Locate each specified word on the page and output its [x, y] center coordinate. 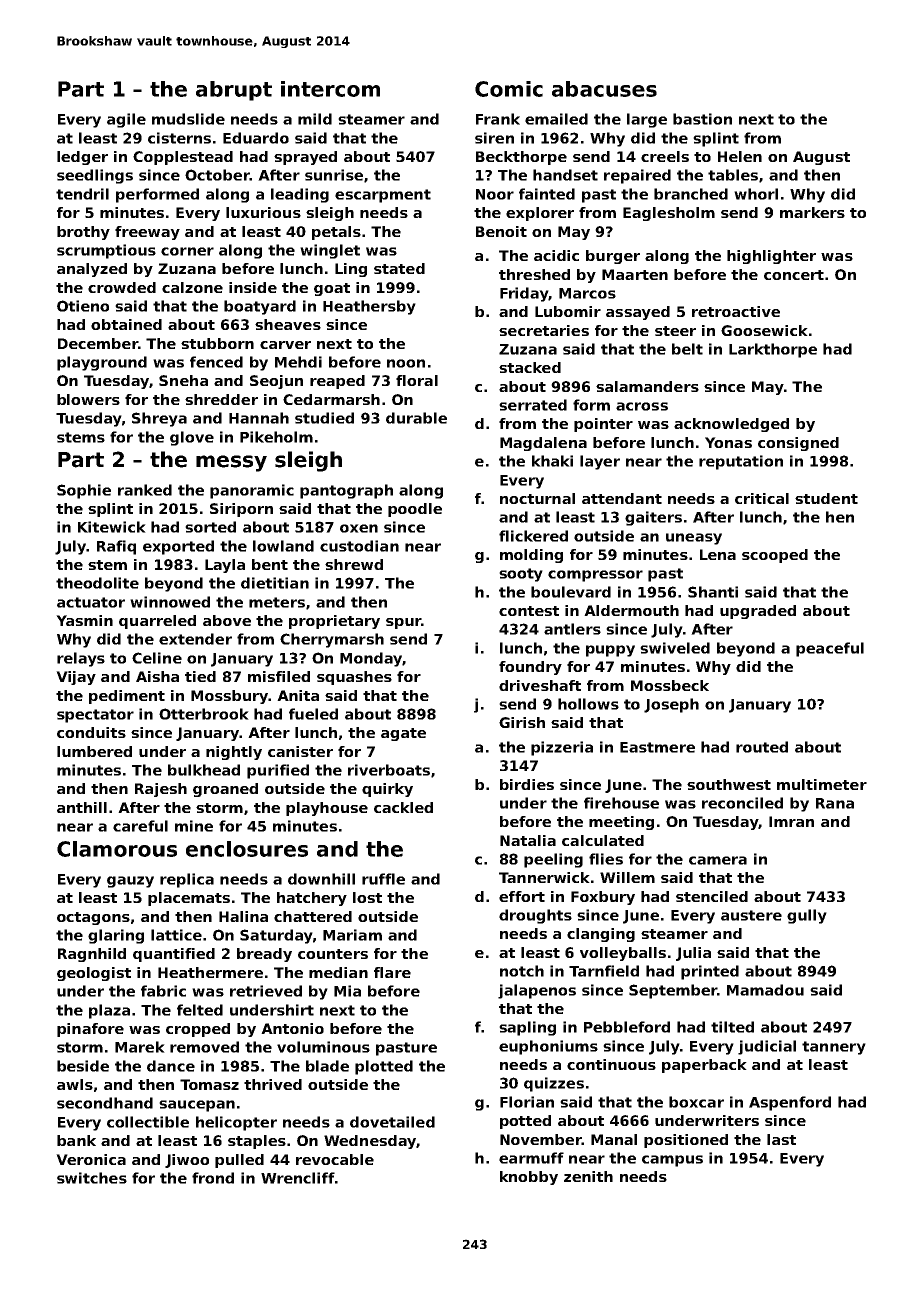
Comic [509, 89]
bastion [702, 119]
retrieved [266, 991]
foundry [530, 668]
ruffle [383, 879]
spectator [95, 716]
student [826, 498]
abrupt [234, 91]
